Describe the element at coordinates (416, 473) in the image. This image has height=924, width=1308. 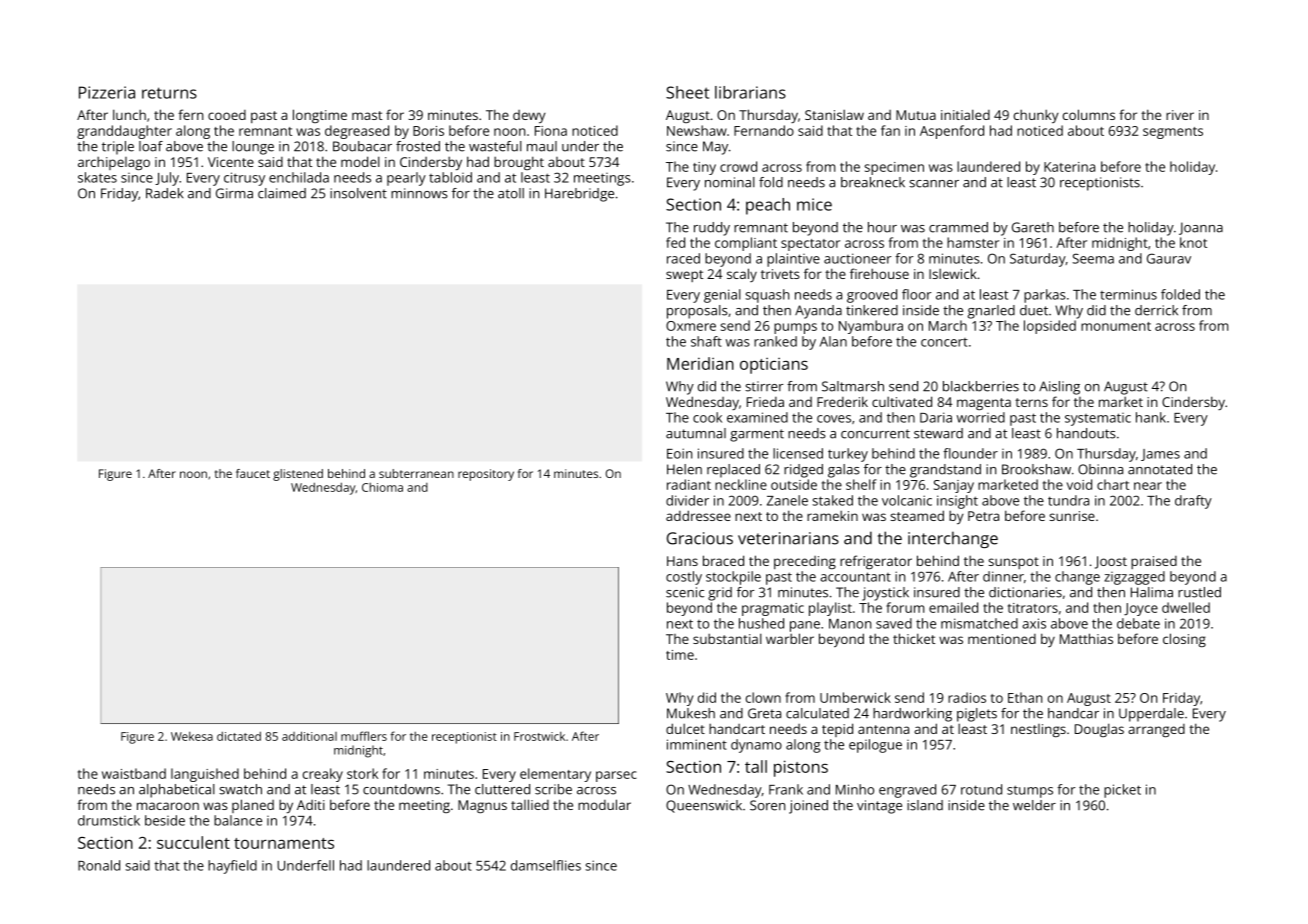
I see `subterranean` at that location.
